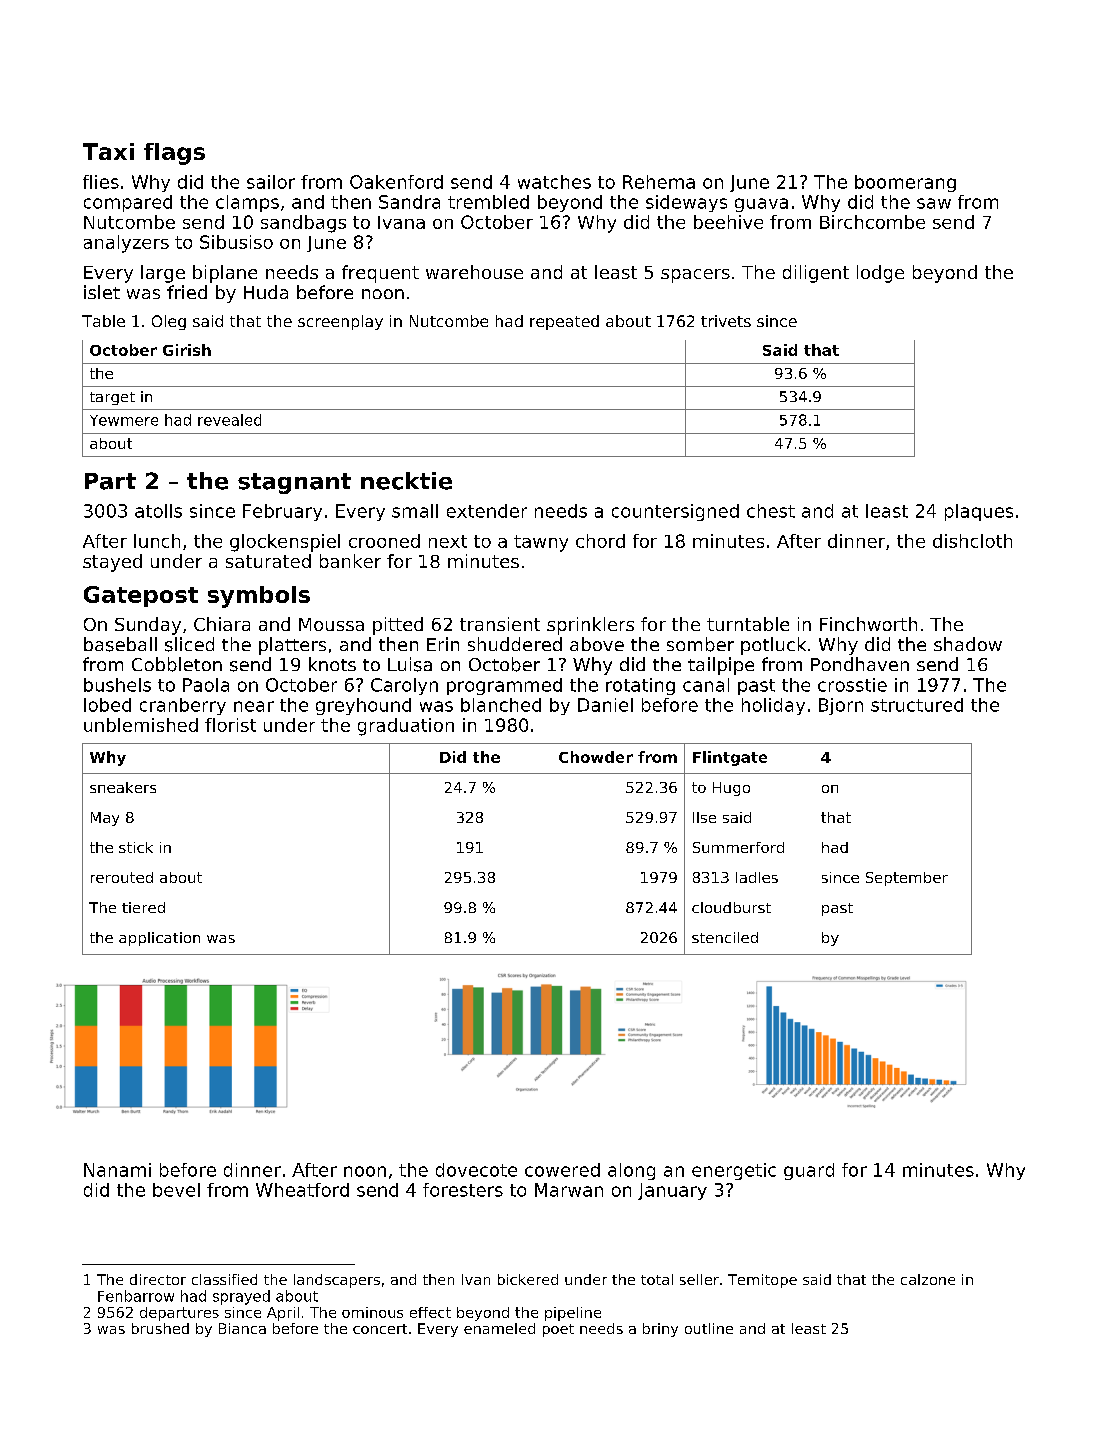 The image size is (1110, 1437). I want to click on Oakenford, so click(396, 182).
